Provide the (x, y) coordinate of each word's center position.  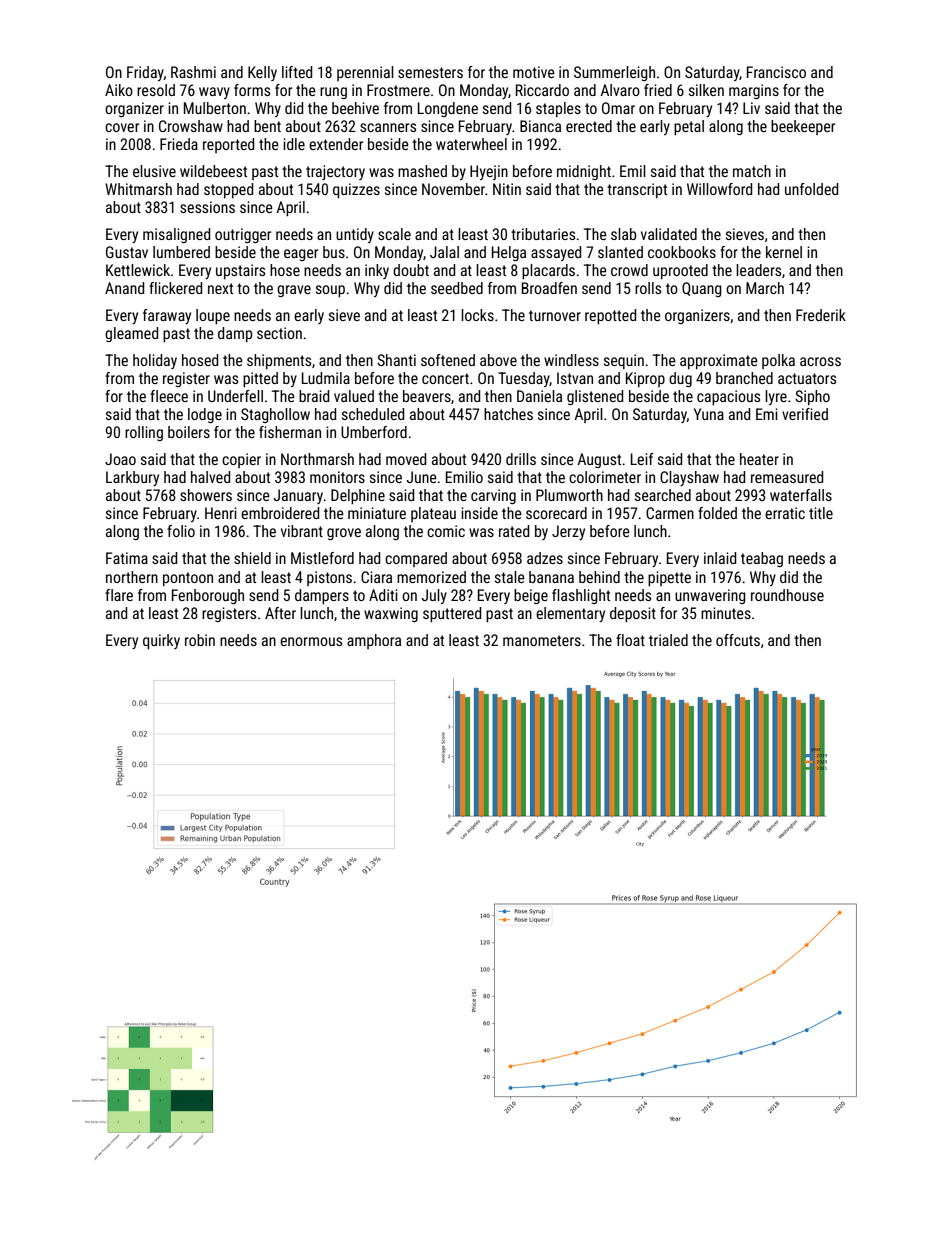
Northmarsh (317, 459)
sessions (207, 207)
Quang (702, 289)
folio (181, 531)
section (279, 333)
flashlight (581, 596)
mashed (422, 171)
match (752, 171)
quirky (161, 641)
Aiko (119, 90)
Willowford (719, 189)
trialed (668, 640)
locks (477, 315)
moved (406, 459)
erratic (785, 513)
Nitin (507, 189)
